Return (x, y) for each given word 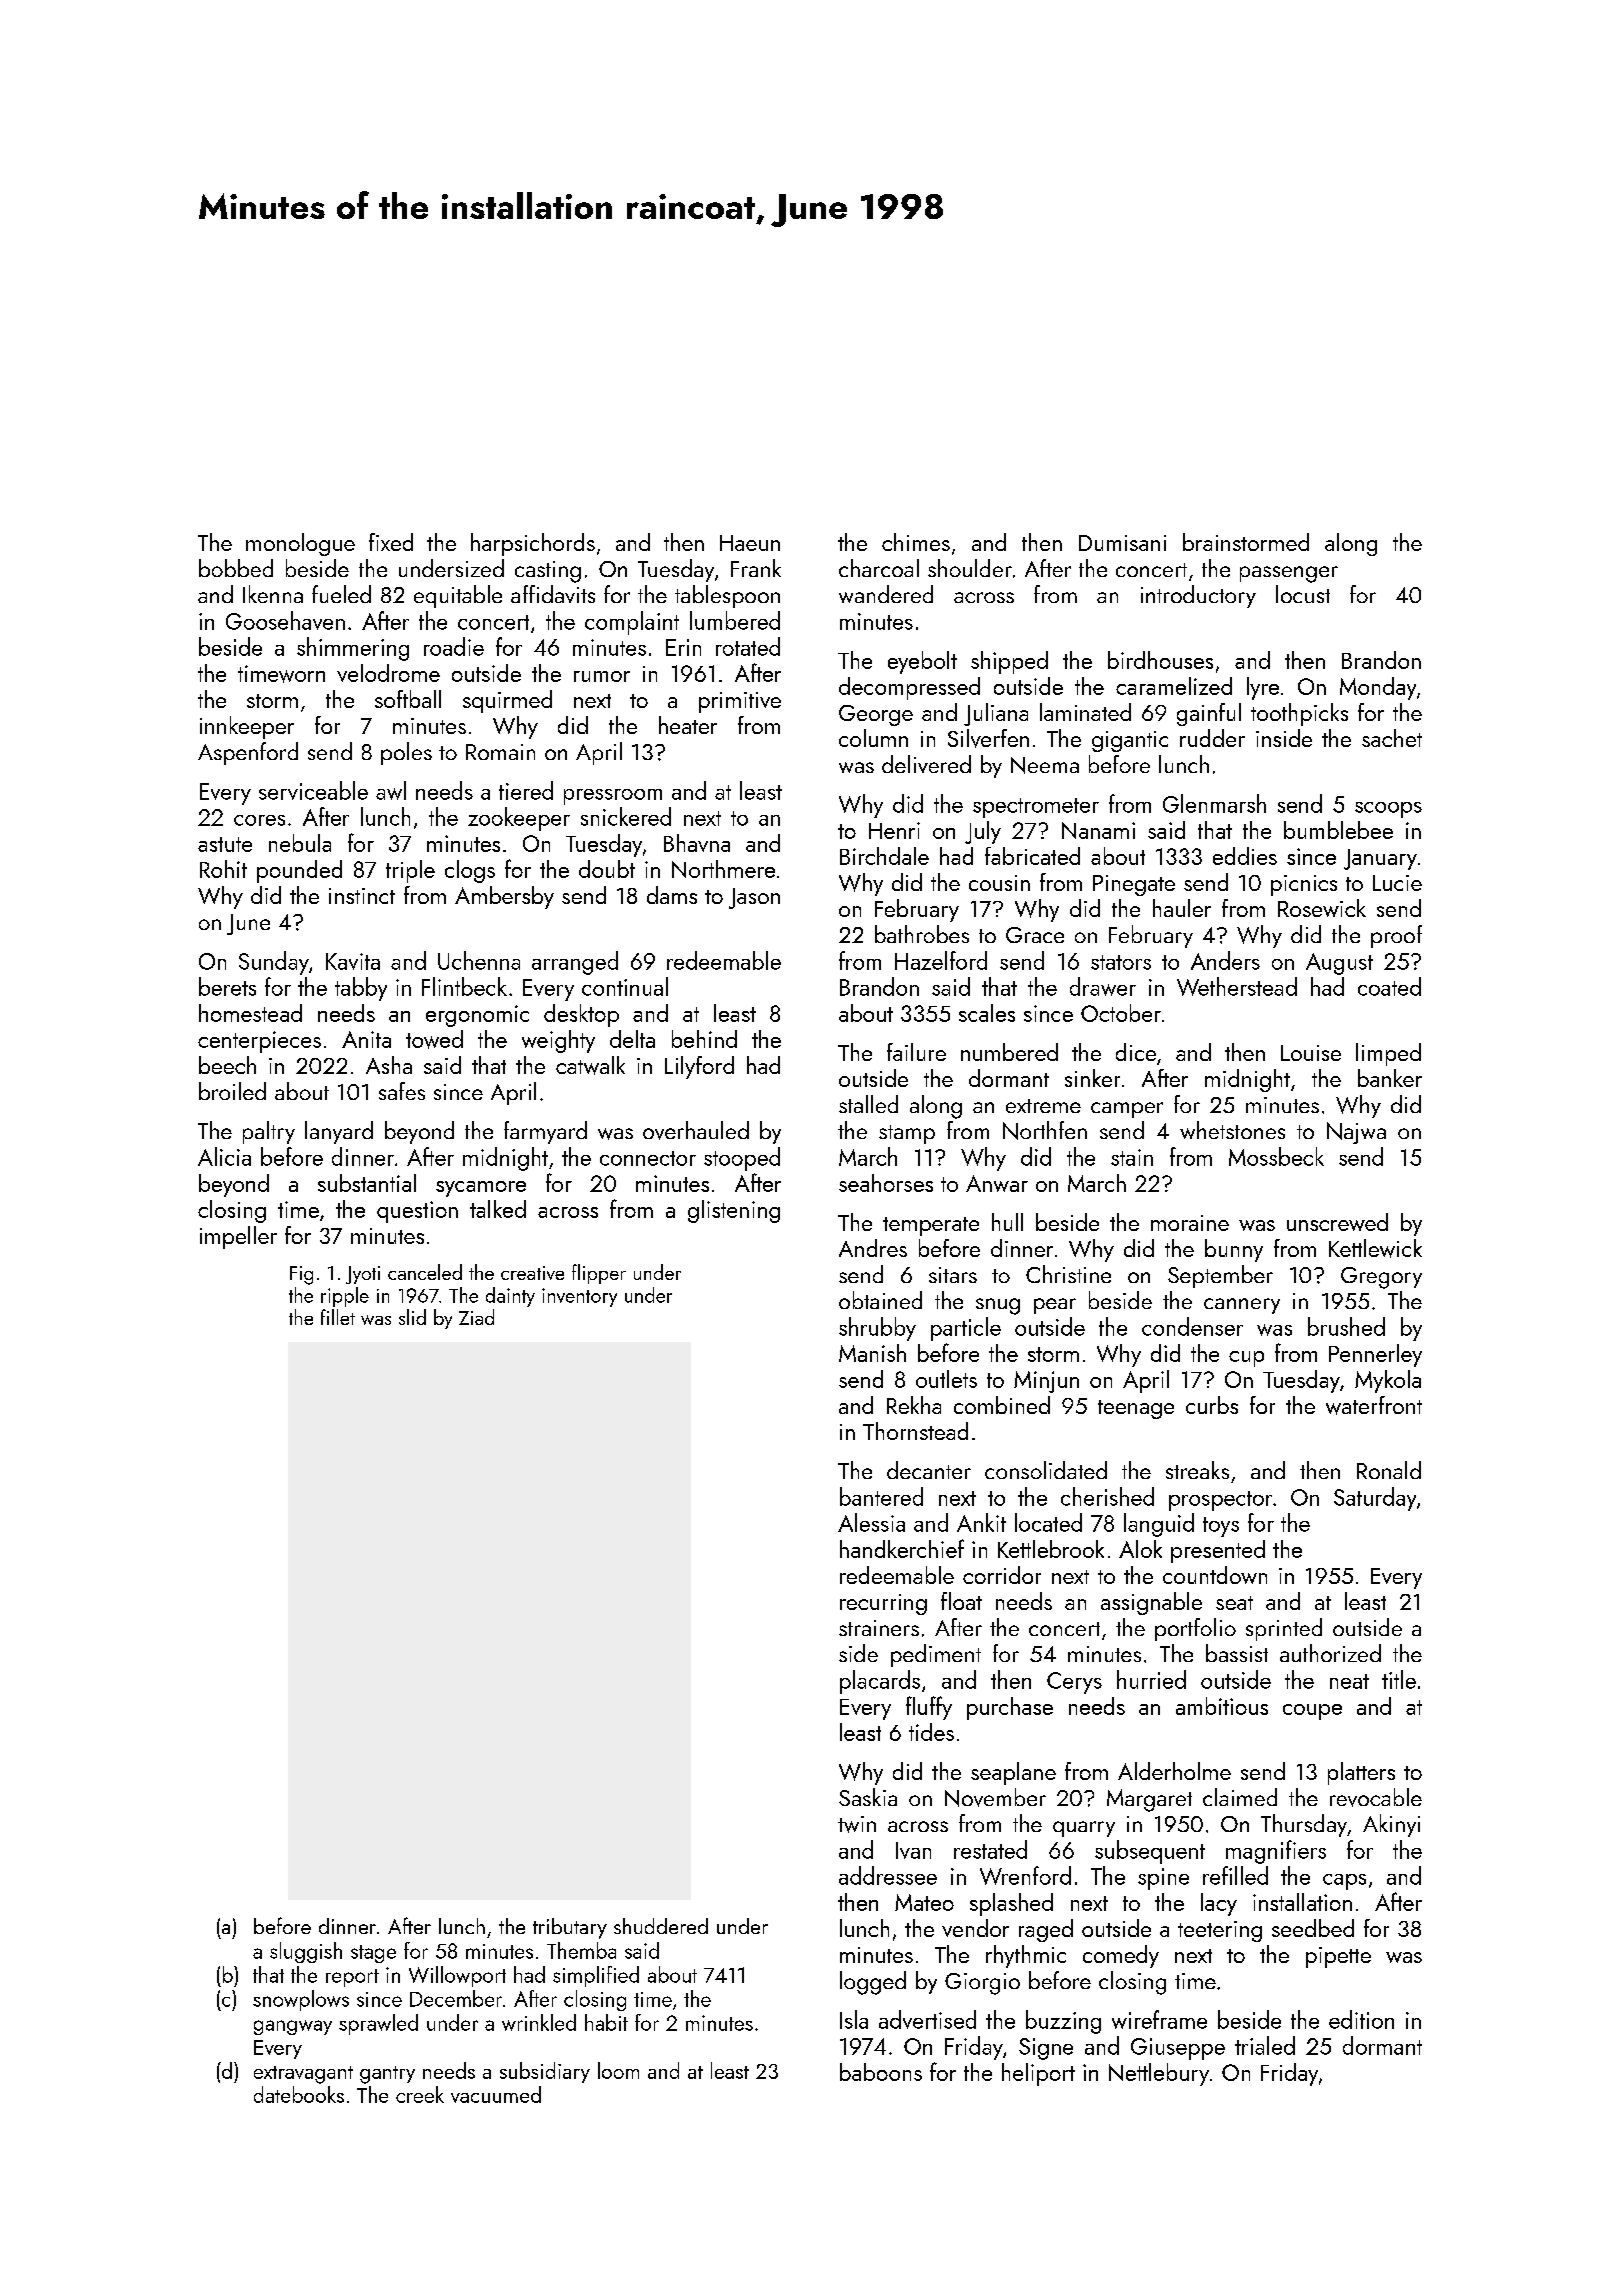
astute (225, 844)
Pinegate (1134, 885)
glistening (734, 1211)
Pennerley (1375, 1355)
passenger (1289, 574)
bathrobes (922, 934)
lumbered (735, 620)
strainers (879, 1628)
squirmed (507, 701)
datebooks (299, 2094)
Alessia (871, 1522)
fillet (338, 1317)
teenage (1136, 1409)
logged (873, 1983)
